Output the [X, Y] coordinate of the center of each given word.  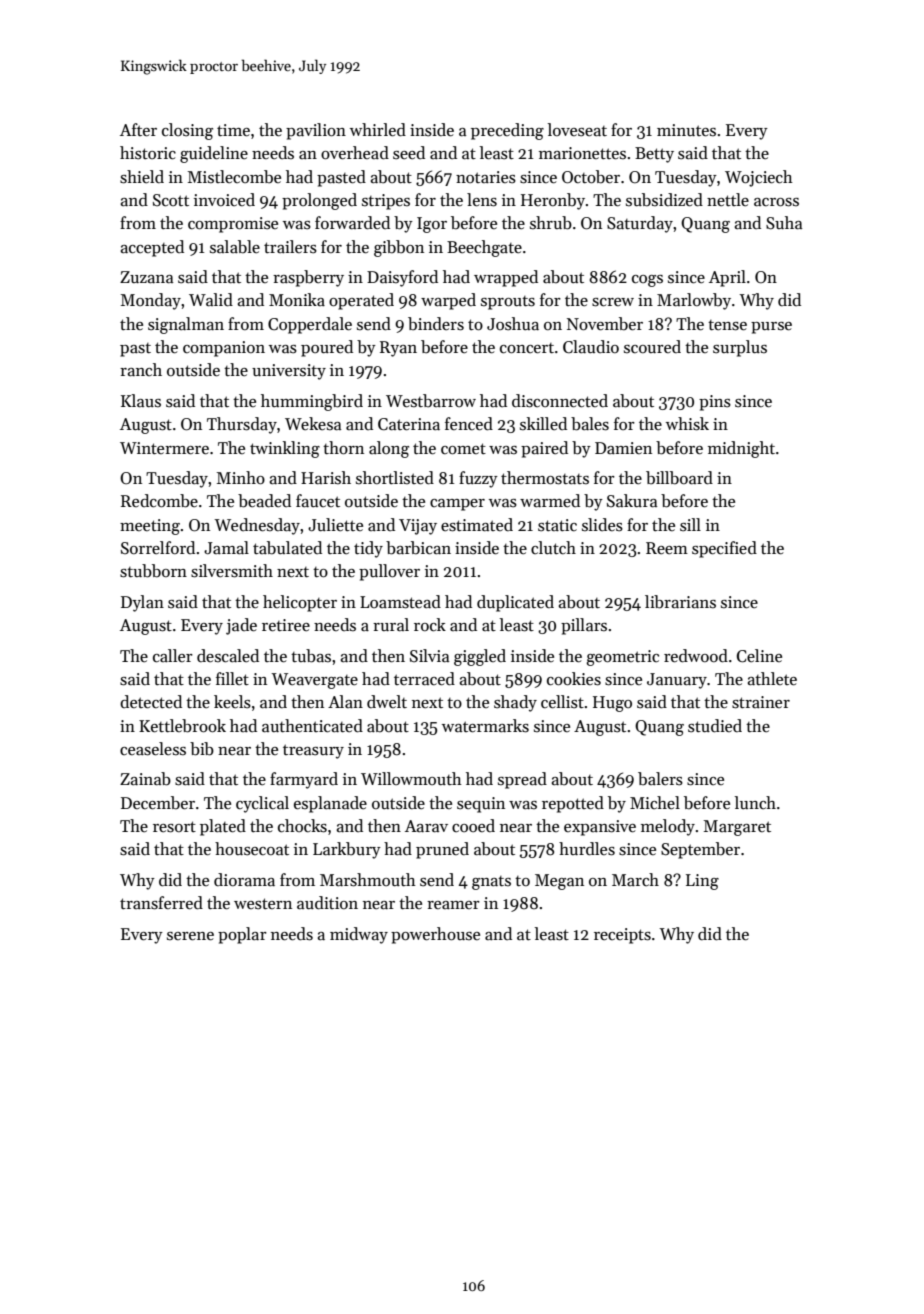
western [263, 904]
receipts [622, 936]
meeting [150, 527]
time [233, 130]
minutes [686, 130]
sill [690, 525]
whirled [378, 130]
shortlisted [395, 478]
